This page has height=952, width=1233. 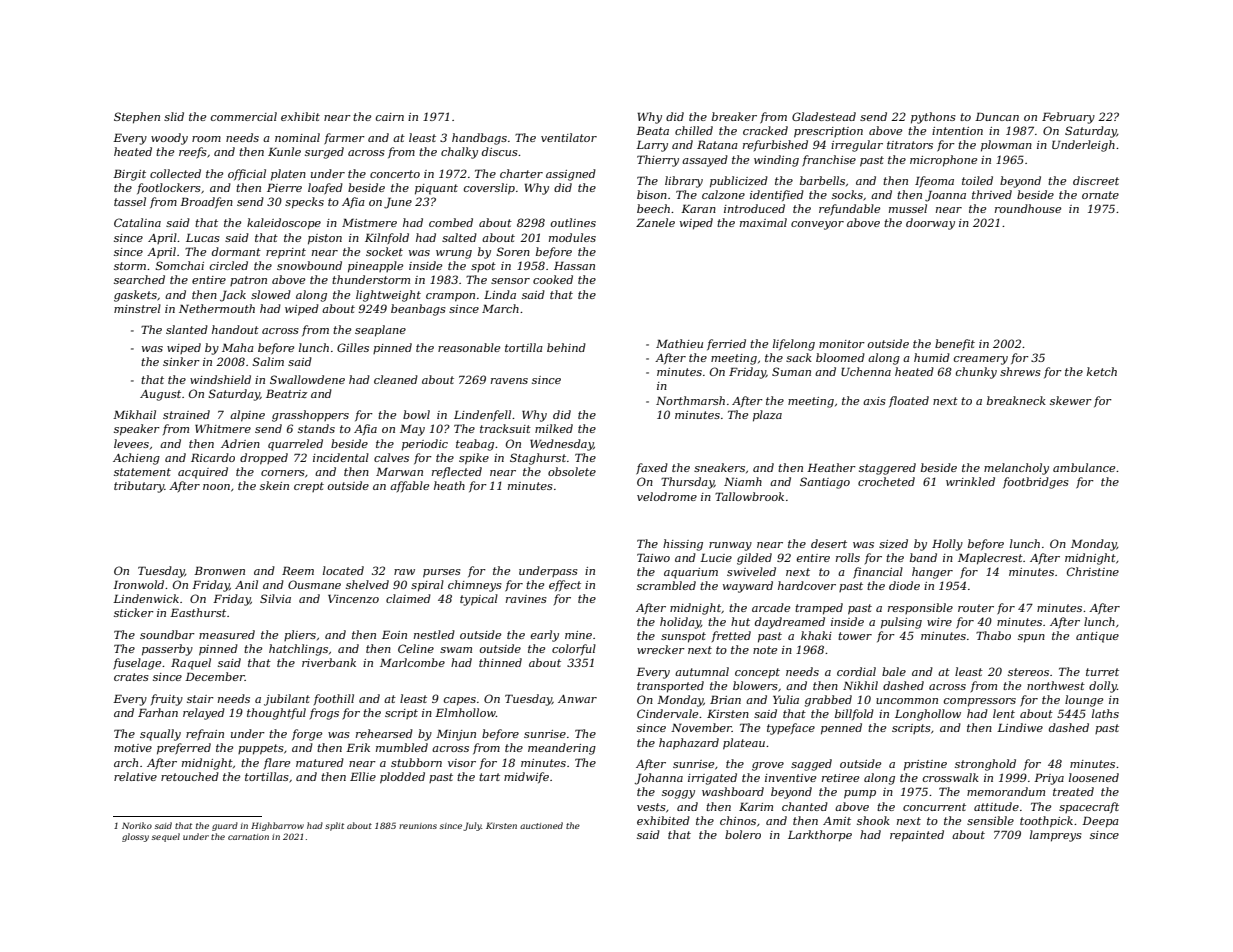 What do you see at coordinates (825, 483) in the page?
I see `Santiago` at bounding box center [825, 483].
